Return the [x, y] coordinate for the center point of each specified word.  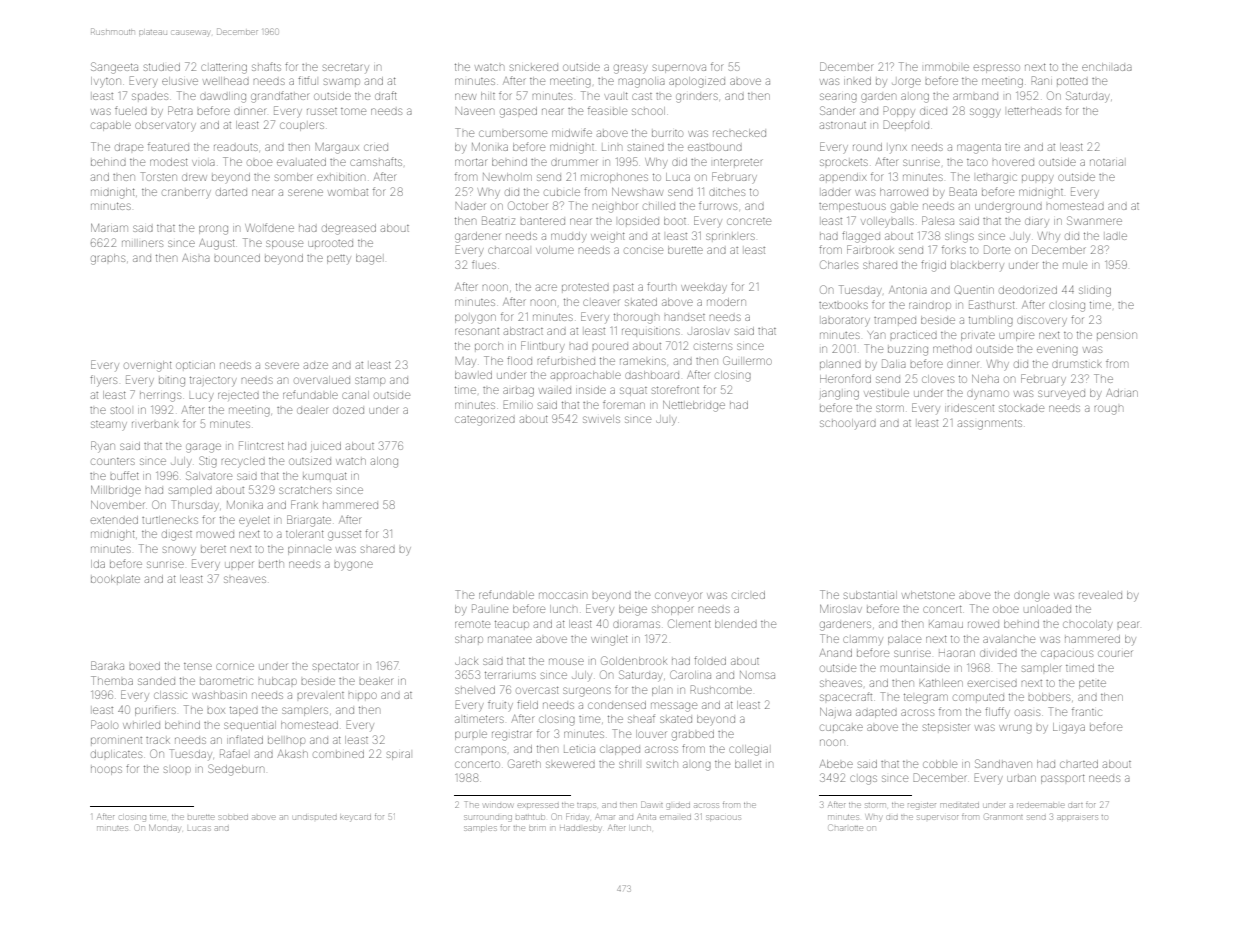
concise [643, 250]
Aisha [196, 258]
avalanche [1009, 639]
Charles [839, 264]
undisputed [315, 817]
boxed [145, 666]
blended [736, 624]
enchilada [1107, 67]
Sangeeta [114, 68]
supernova [679, 68]
